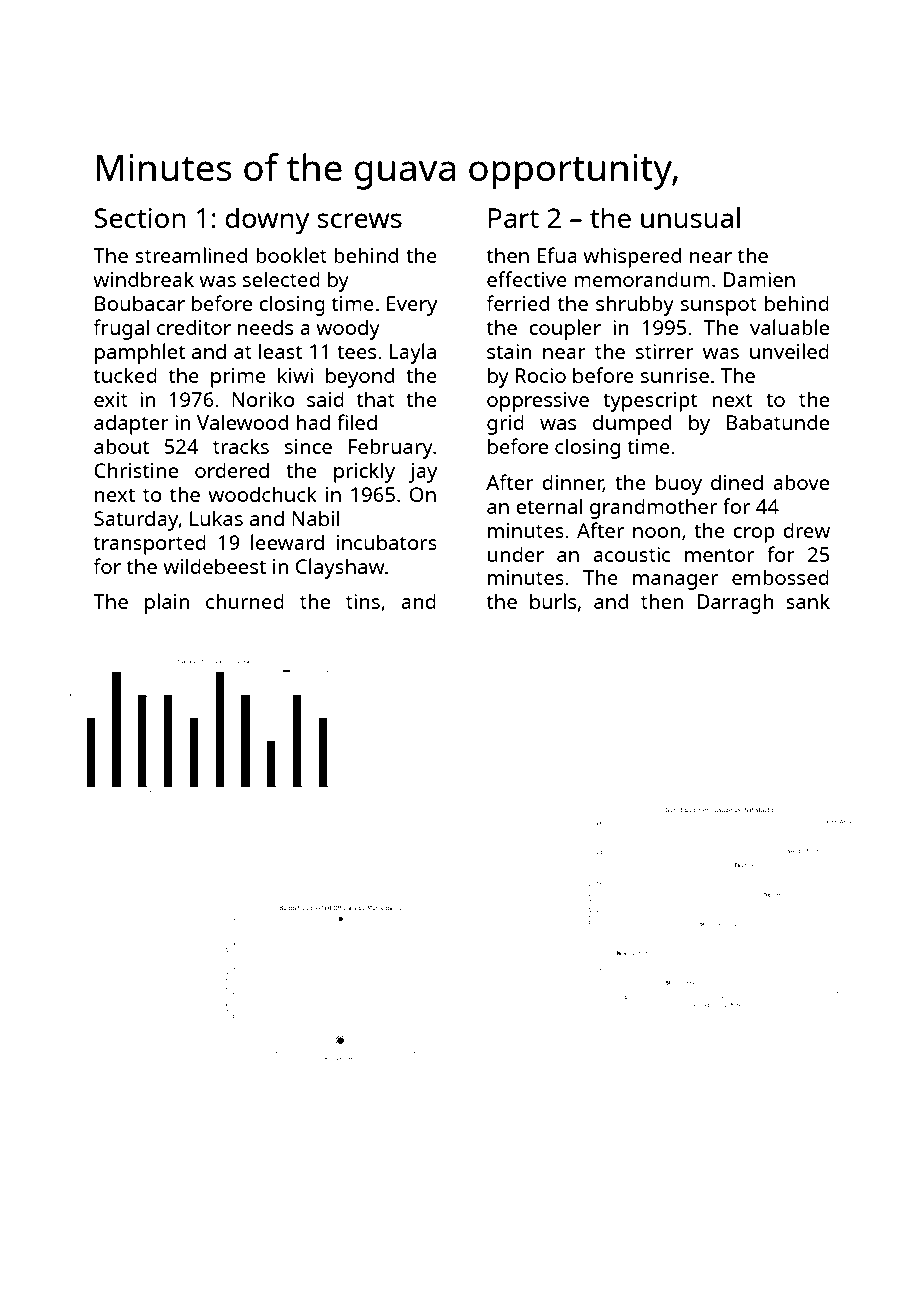  What do you see at coordinates (139, 218) in the screenshot?
I see `Section` at bounding box center [139, 218].
